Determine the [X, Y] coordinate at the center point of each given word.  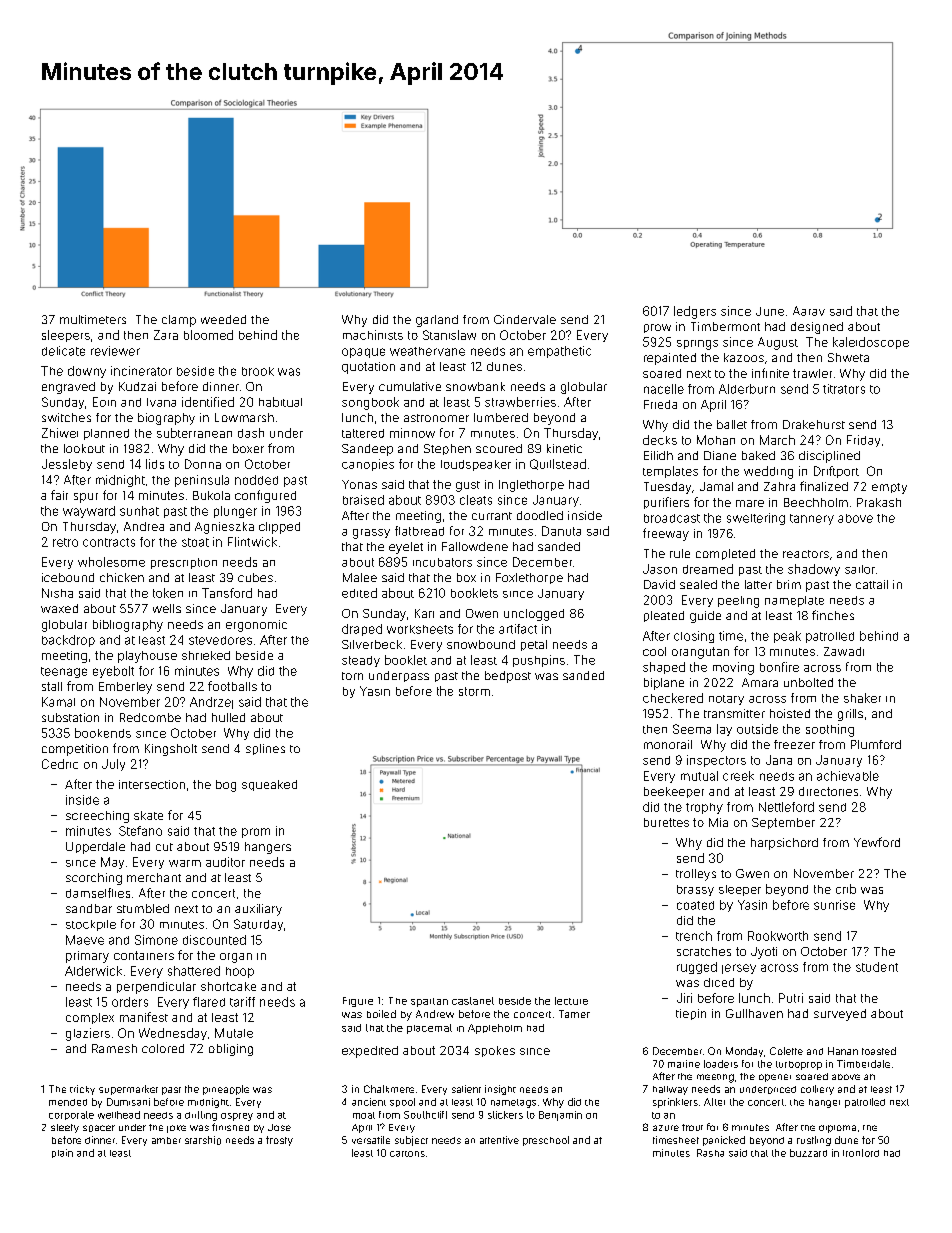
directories [828, 791]
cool [654, 651]
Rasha [710, 1153]
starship [203, 1140]
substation [70, 717]
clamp [179, 321]
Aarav [809, 311]
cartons [407, 1154]
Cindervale [525, 319]
